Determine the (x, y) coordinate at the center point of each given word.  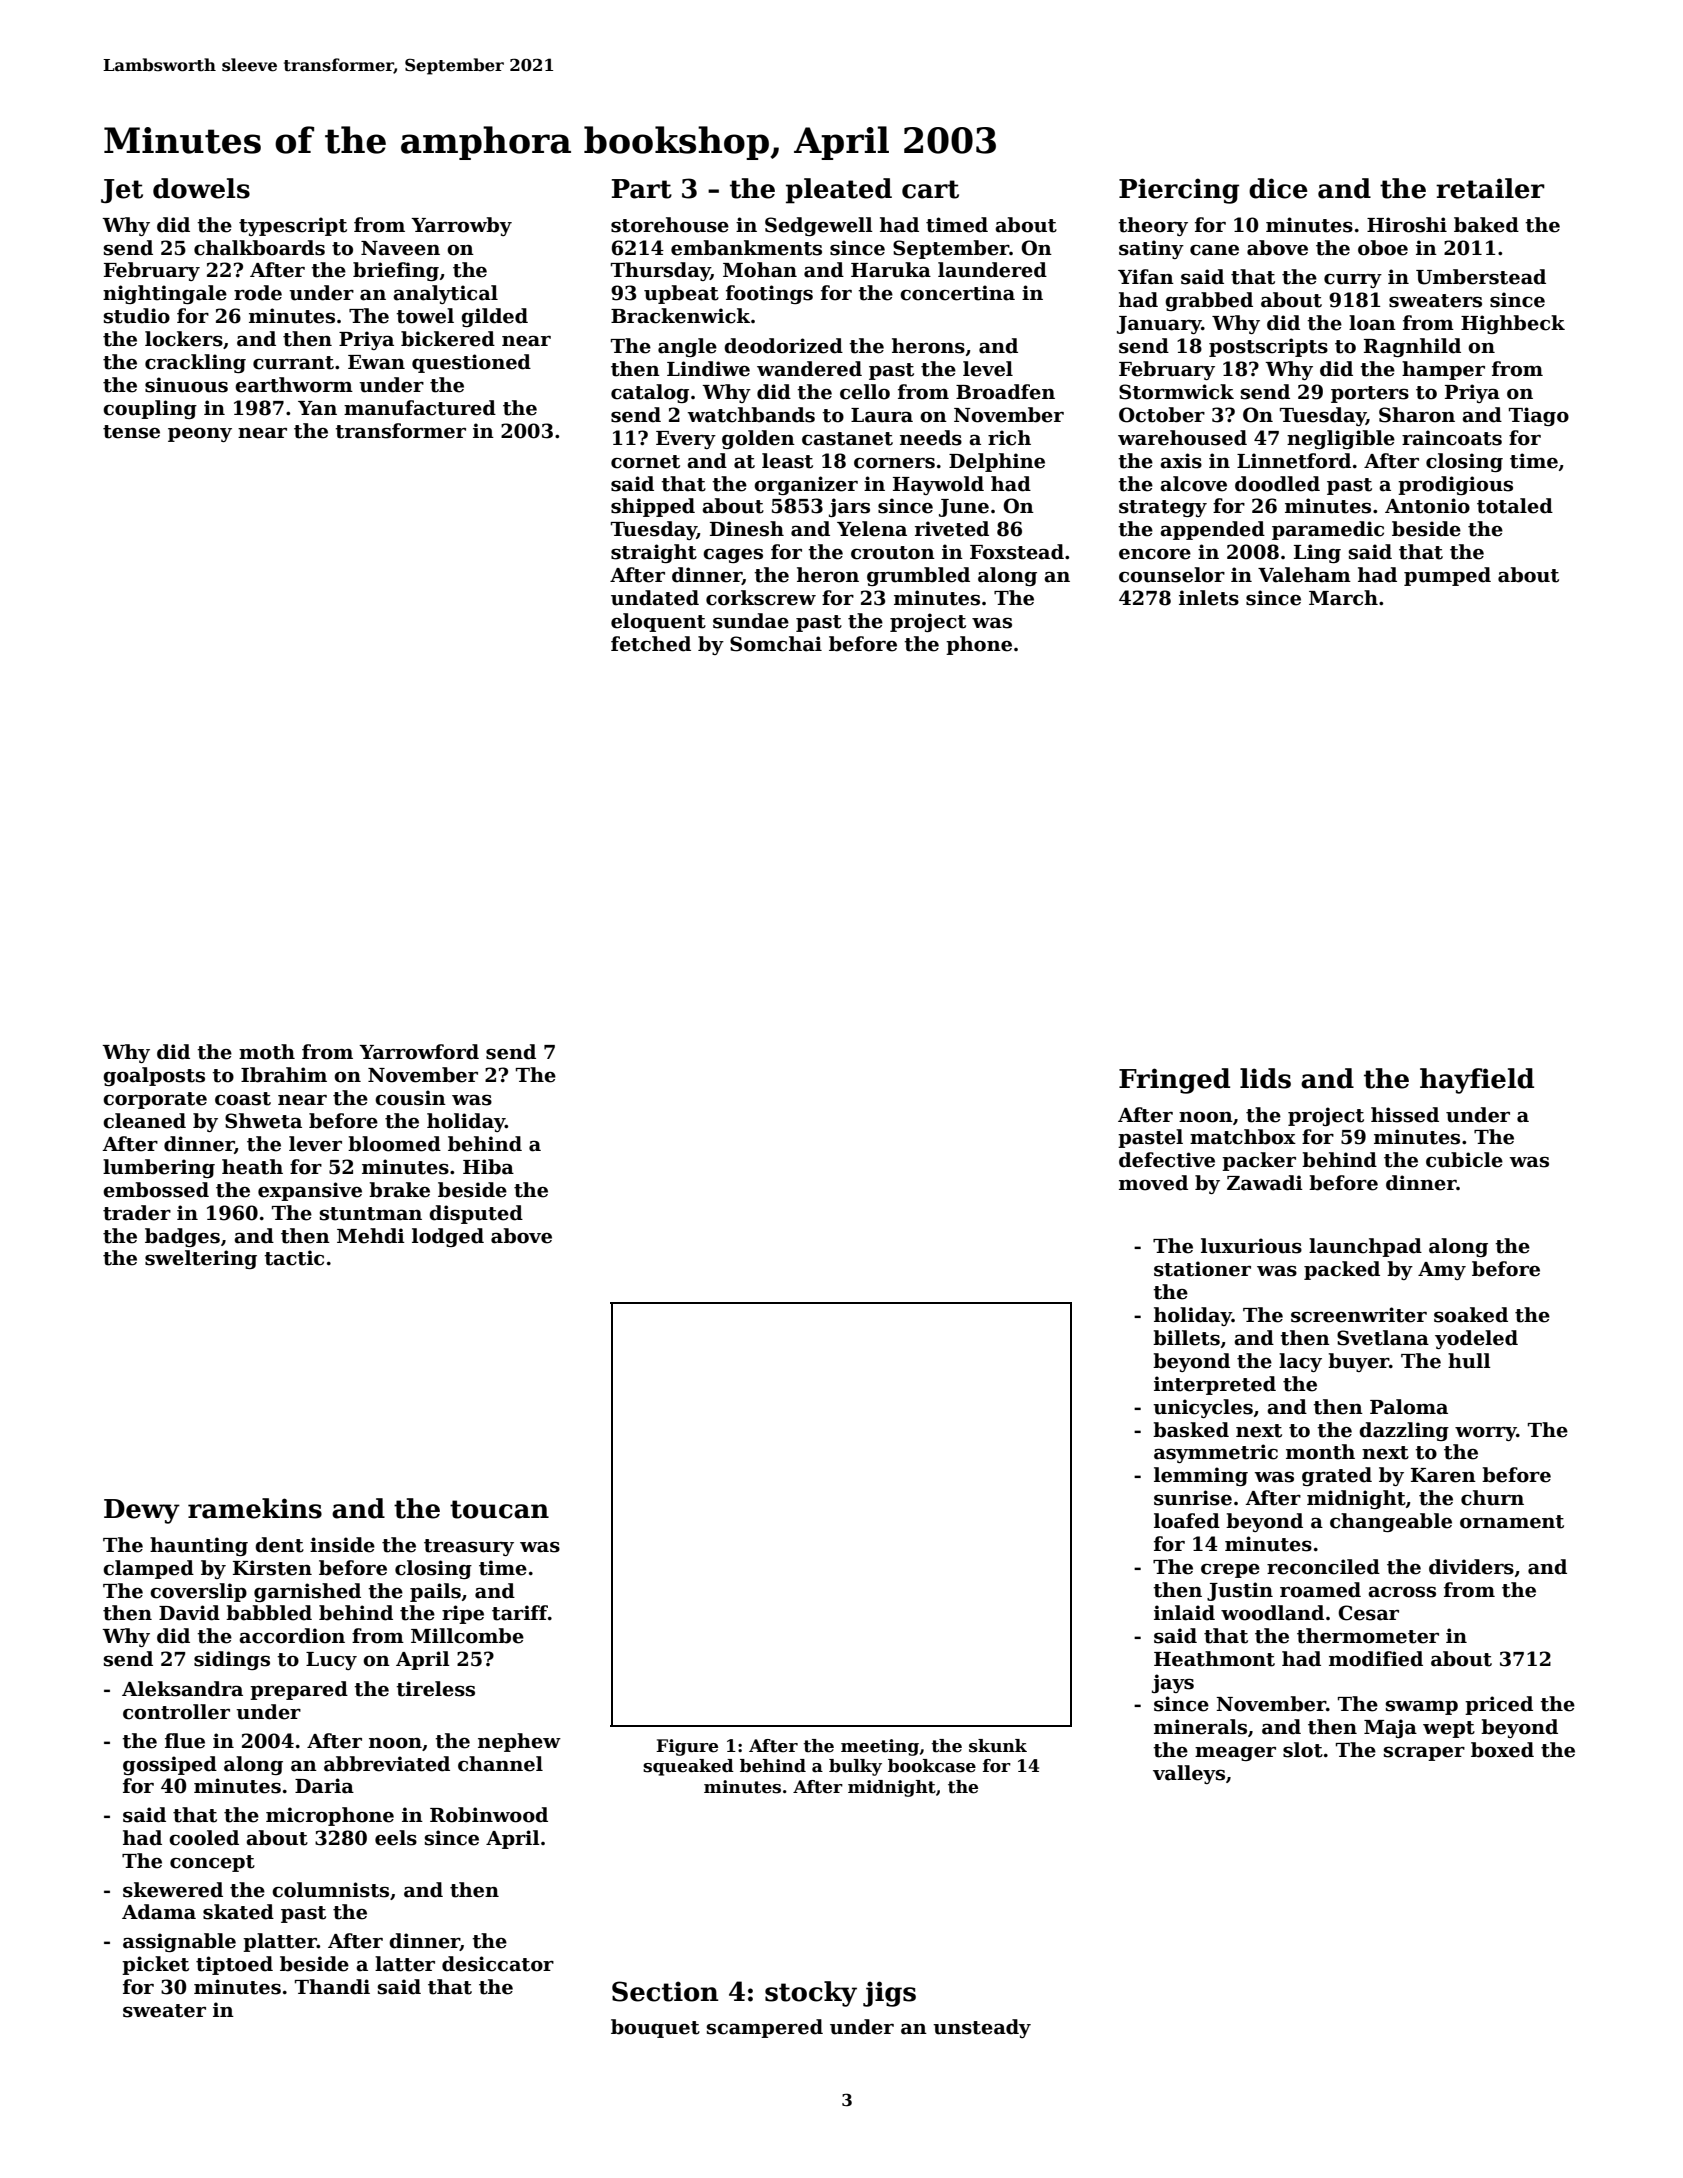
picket (155, 1965)
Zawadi (1265, 1183)
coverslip (198, 1592)
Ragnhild (1412, 347)
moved (1153, 1183)
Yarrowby (461, 226)
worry (1486, 1434)
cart (930, 189)
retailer (1490, 188)
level (988, 369)
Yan (317, 408)
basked (1191, 1430)
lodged (448, 1237)
